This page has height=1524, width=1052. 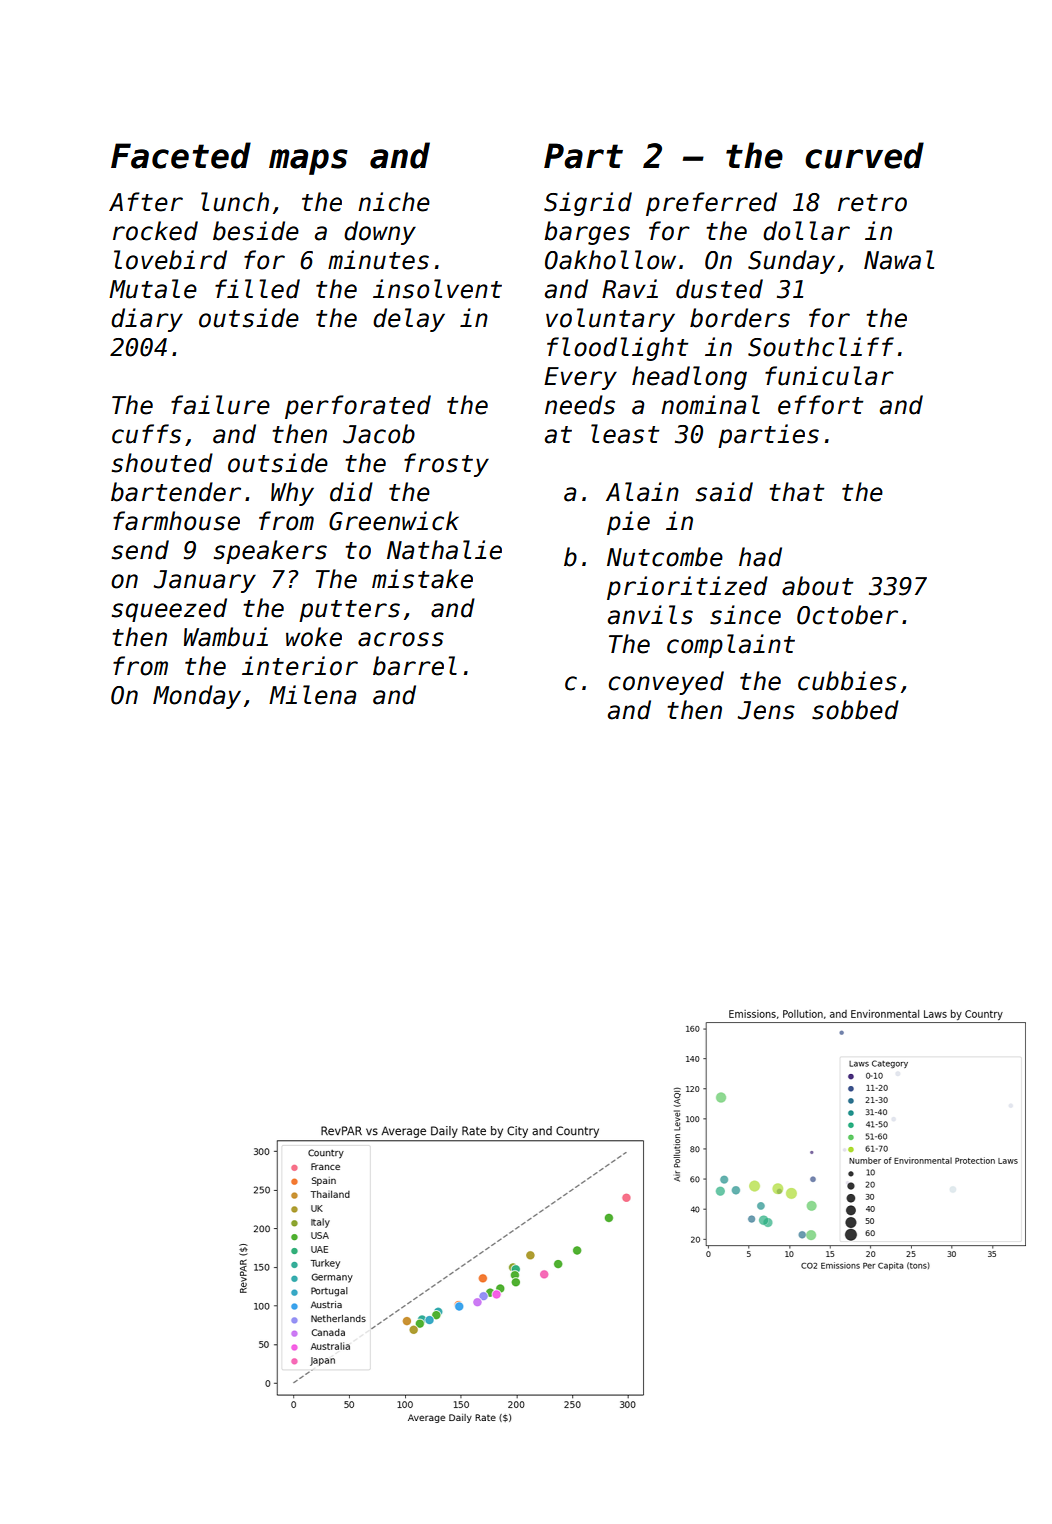 I want to click on Greenwick, so click(x=394, y=521).
